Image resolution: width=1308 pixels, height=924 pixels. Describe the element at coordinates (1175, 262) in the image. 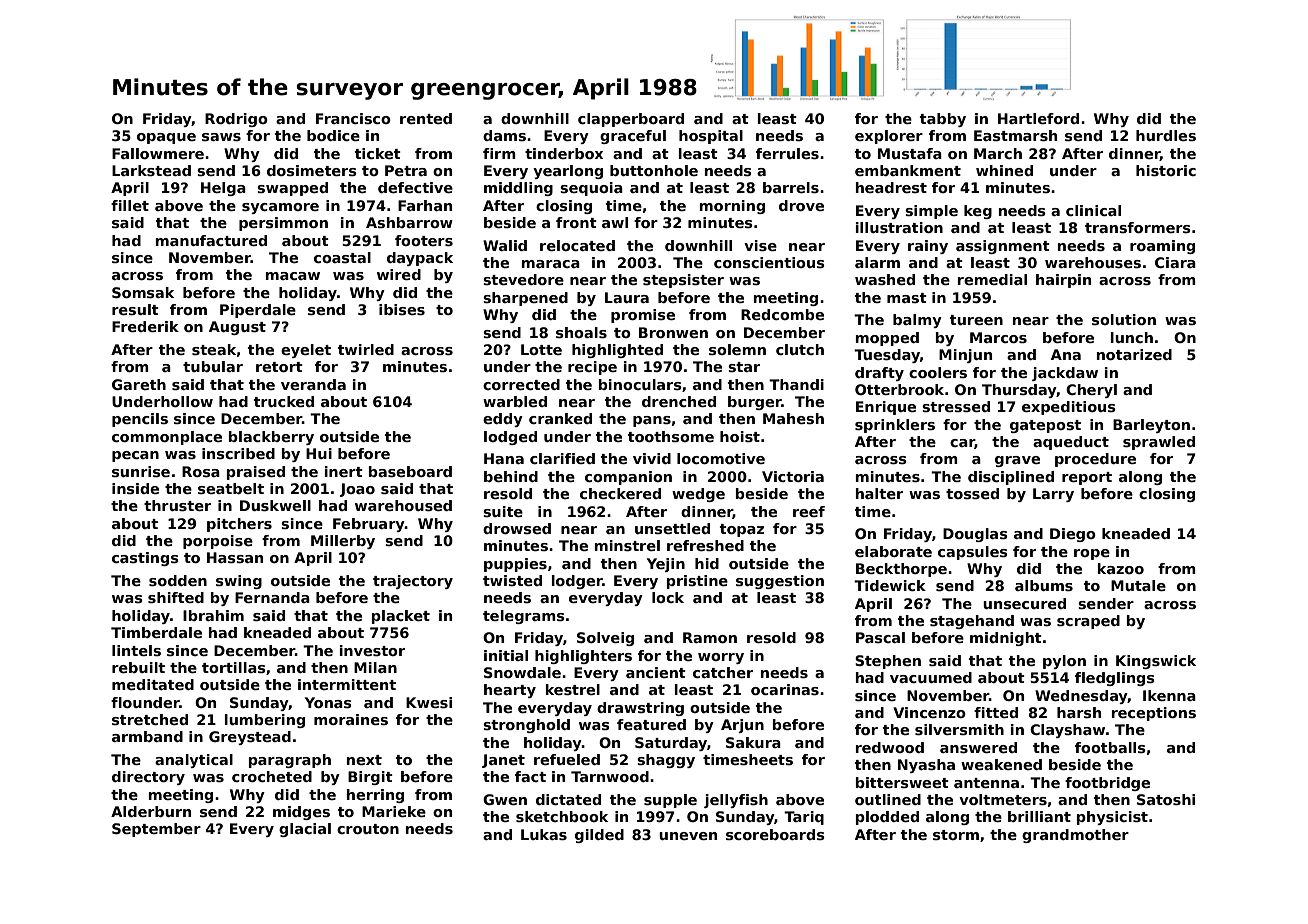

I see `Ciara` at that location.
